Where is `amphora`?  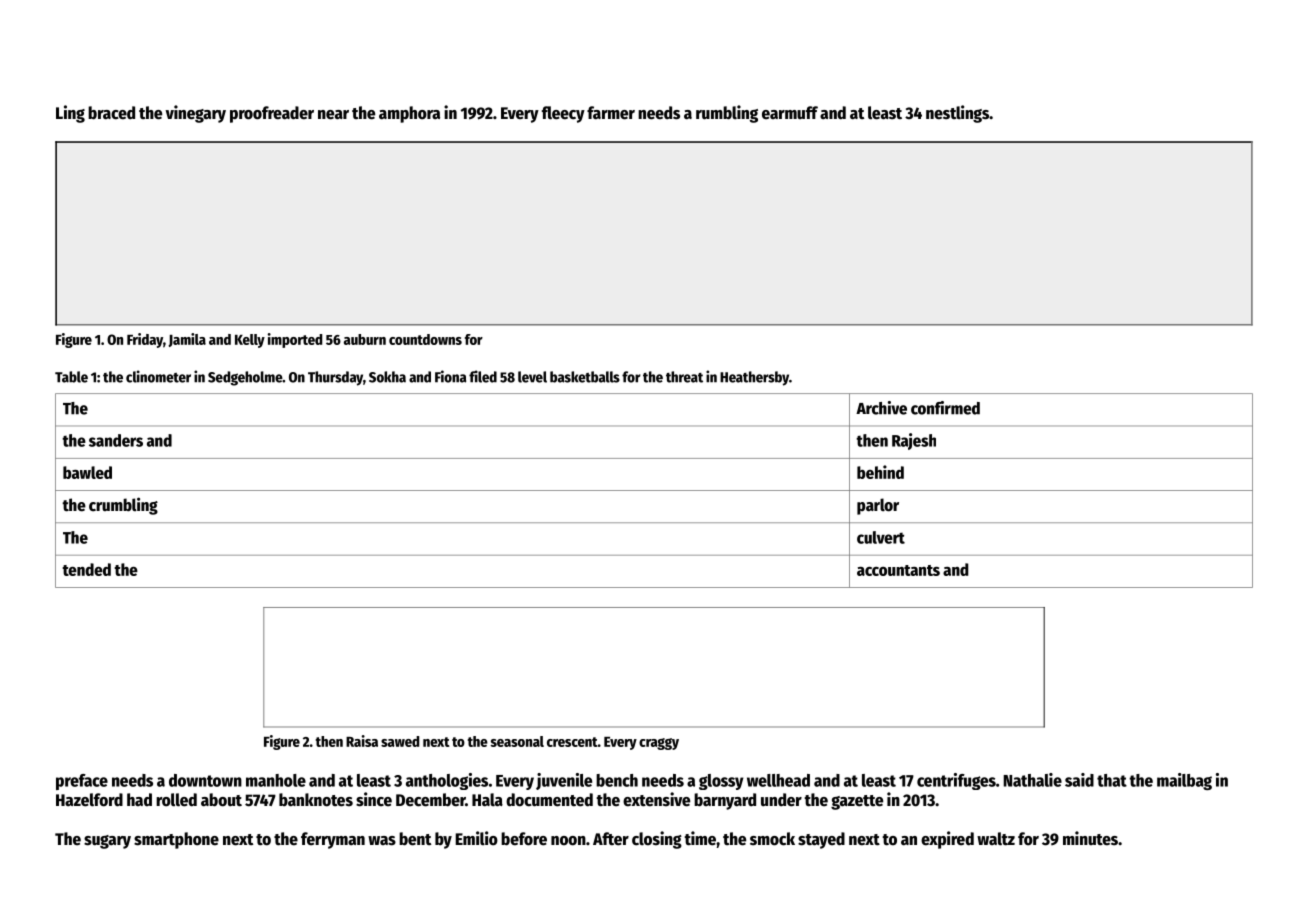 amphora is located at coordinates (409, 114).
